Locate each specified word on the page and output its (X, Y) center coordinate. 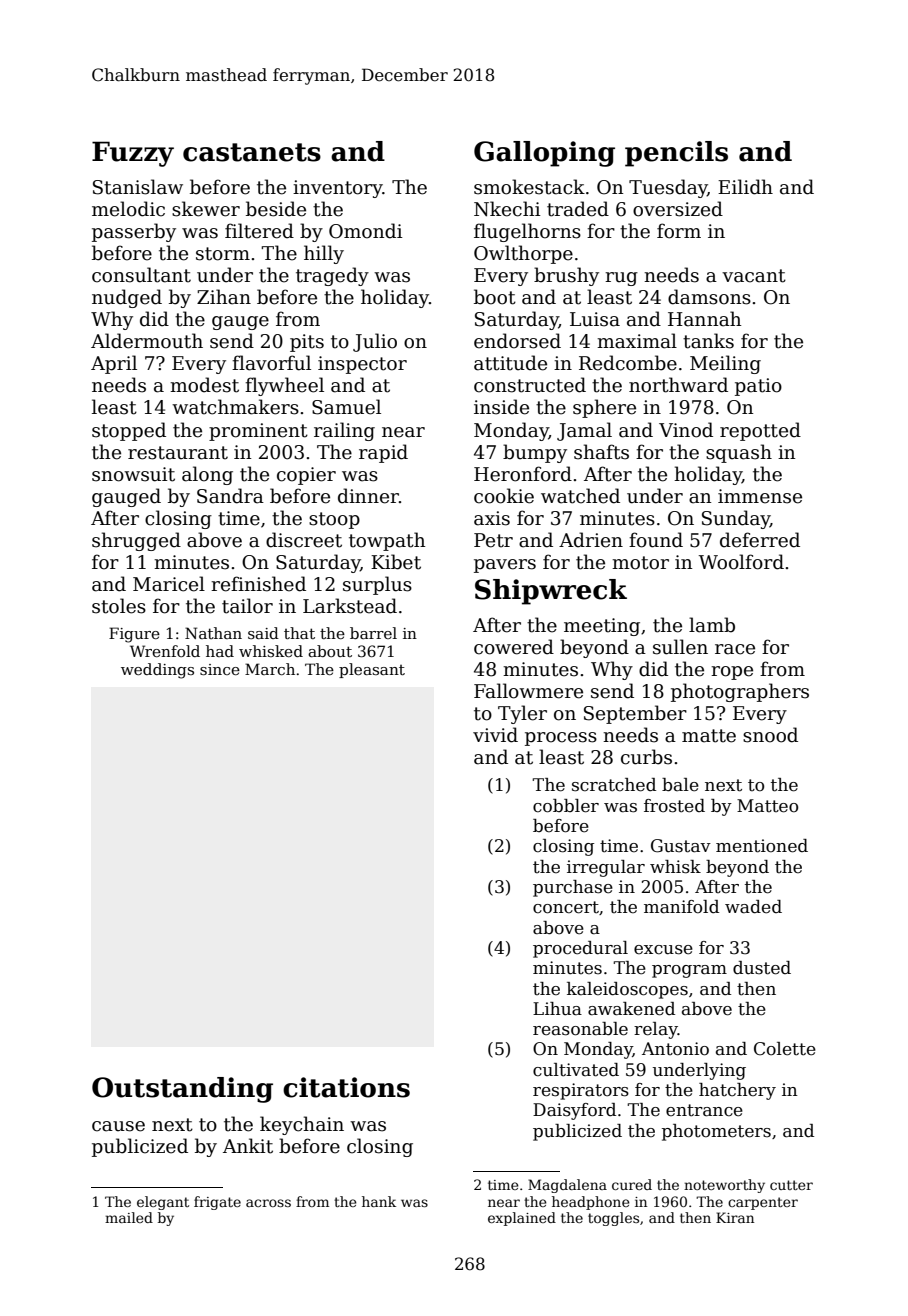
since (220, 669)
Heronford (523, 474)
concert (566, 907)
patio (758, 387)
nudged (127, 298)
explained (522, 1219)
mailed (129, 1217)
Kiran (735, 1217)
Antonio (675, 1049)
